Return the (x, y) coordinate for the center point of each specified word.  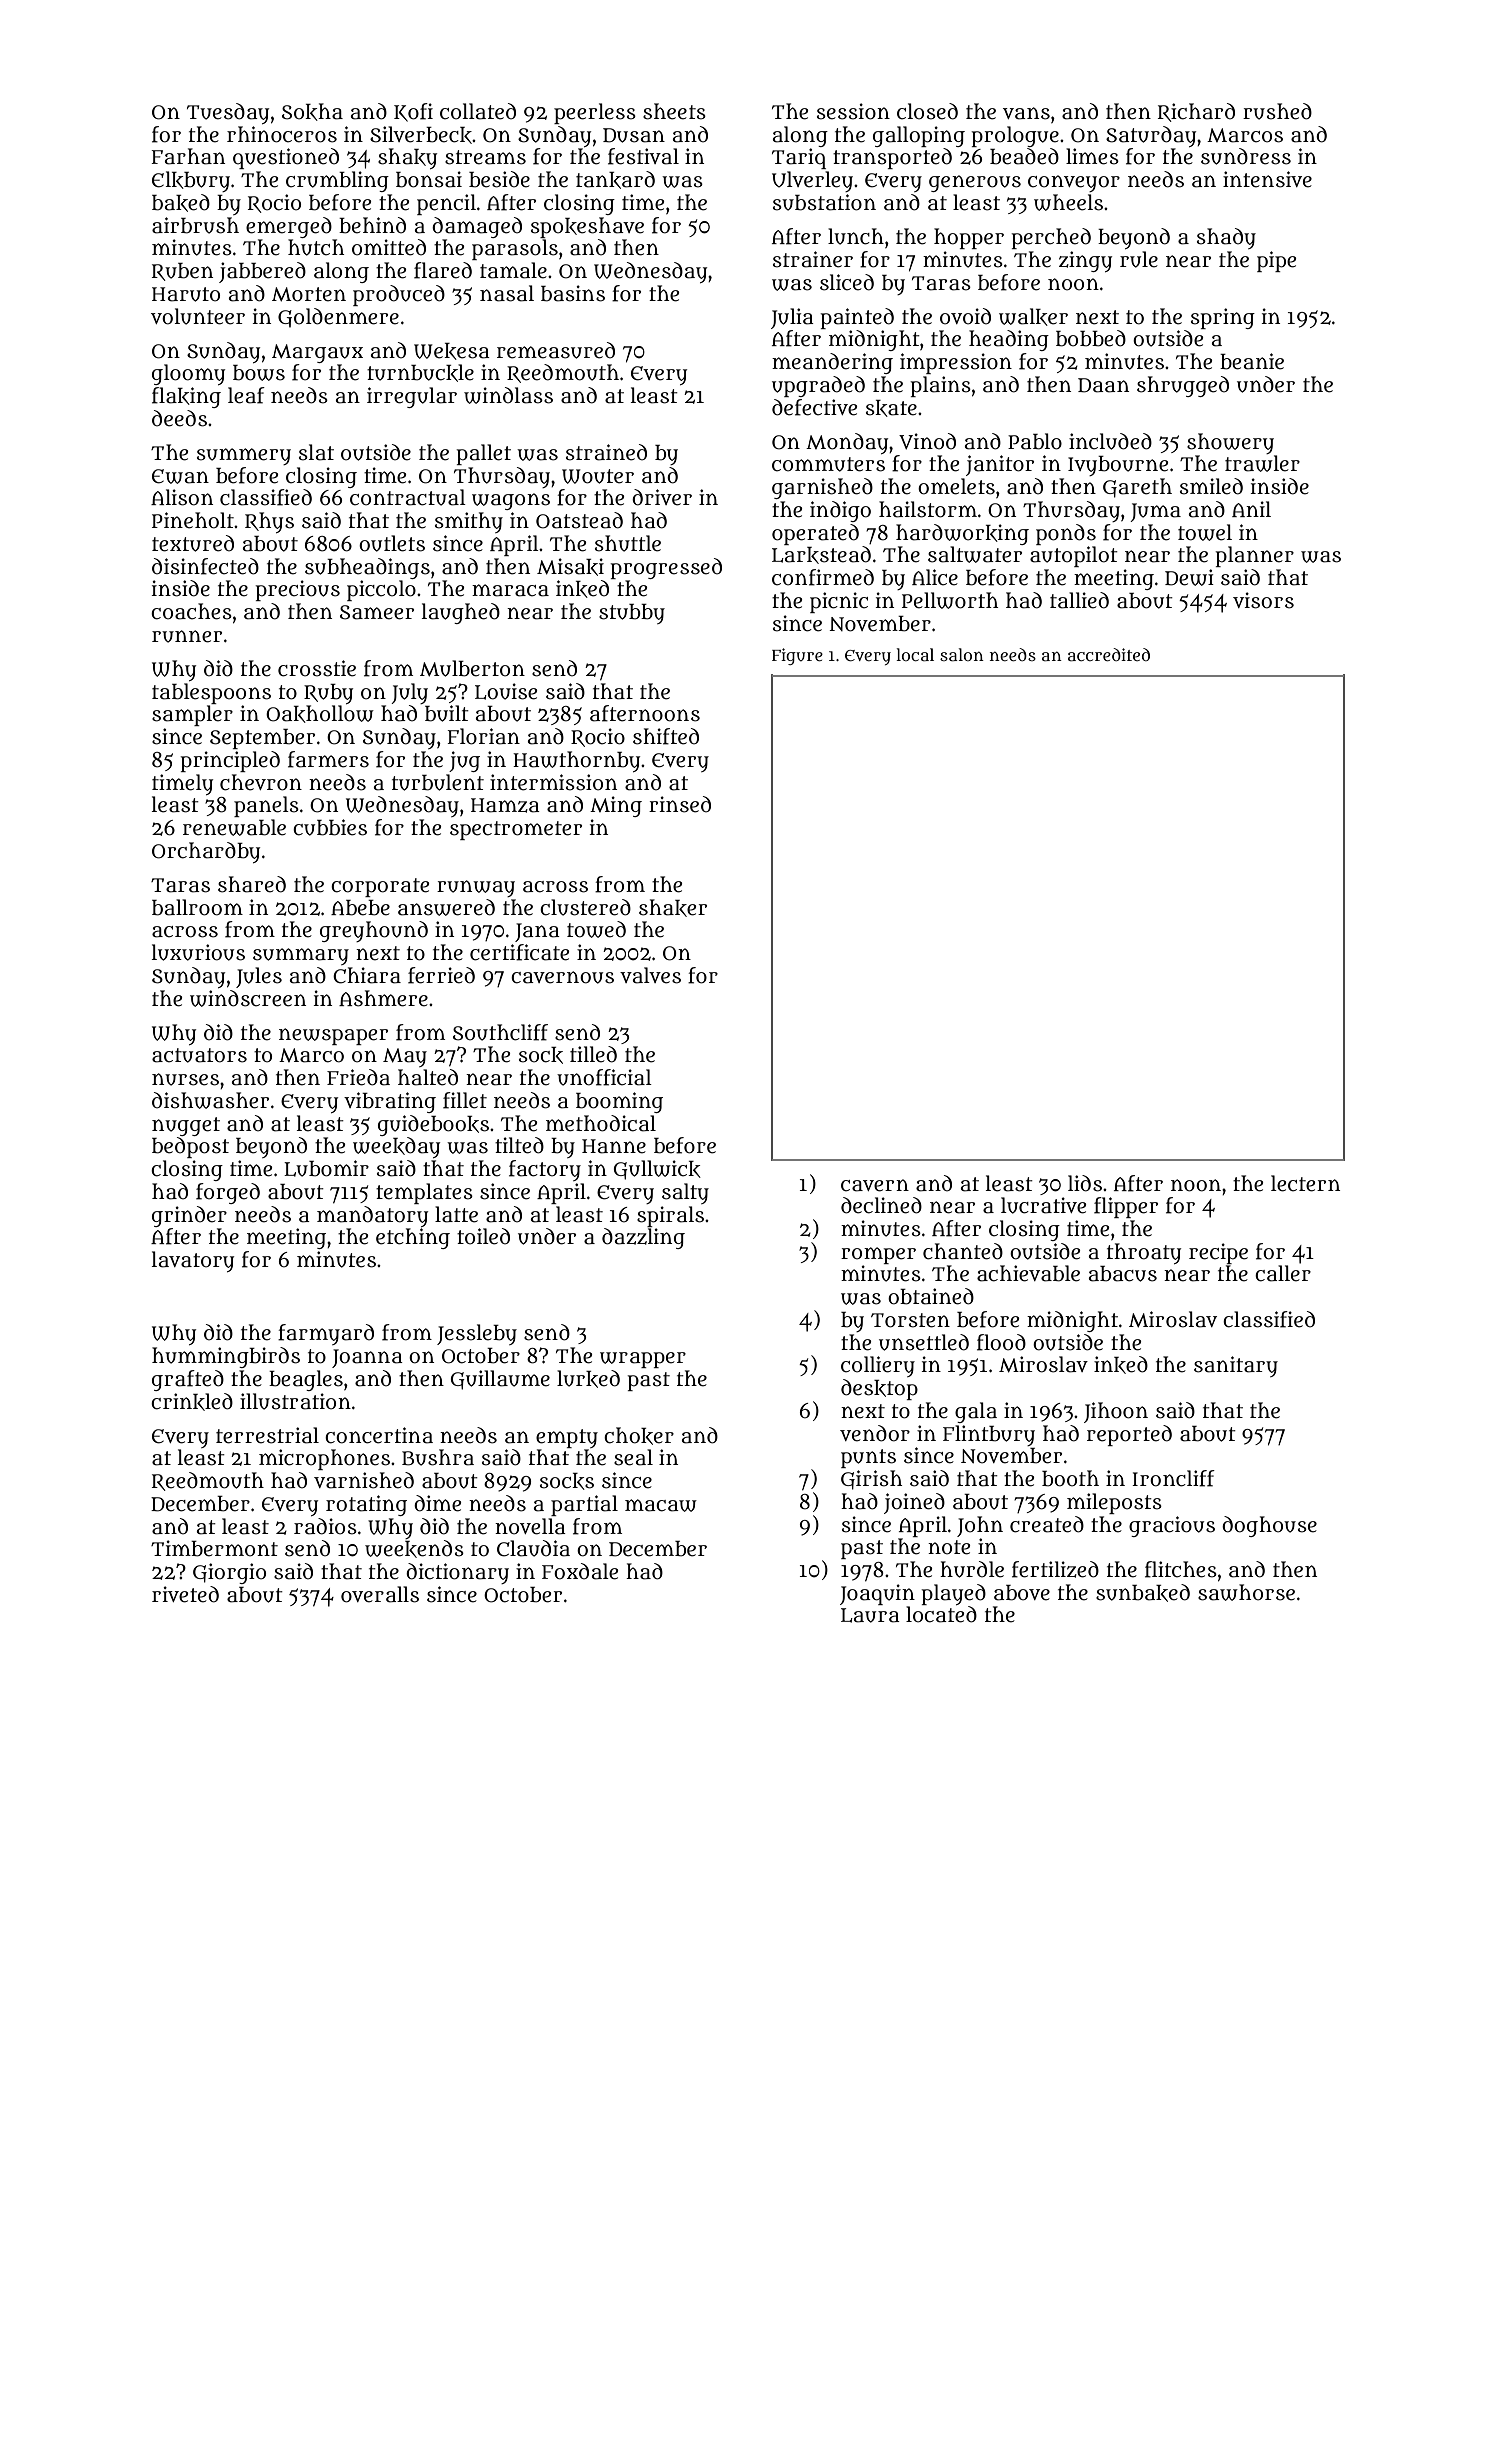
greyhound (374, 931)
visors (1263, 600)
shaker (673, 908)
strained (606, 452)
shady (1226, 238)
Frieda (358, 1077)
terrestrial (267, 1435)
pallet (484, 454)
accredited (1109, 654)
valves (650, 975)
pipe (1276, 261)
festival (643, 156)
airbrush (195, 225)
